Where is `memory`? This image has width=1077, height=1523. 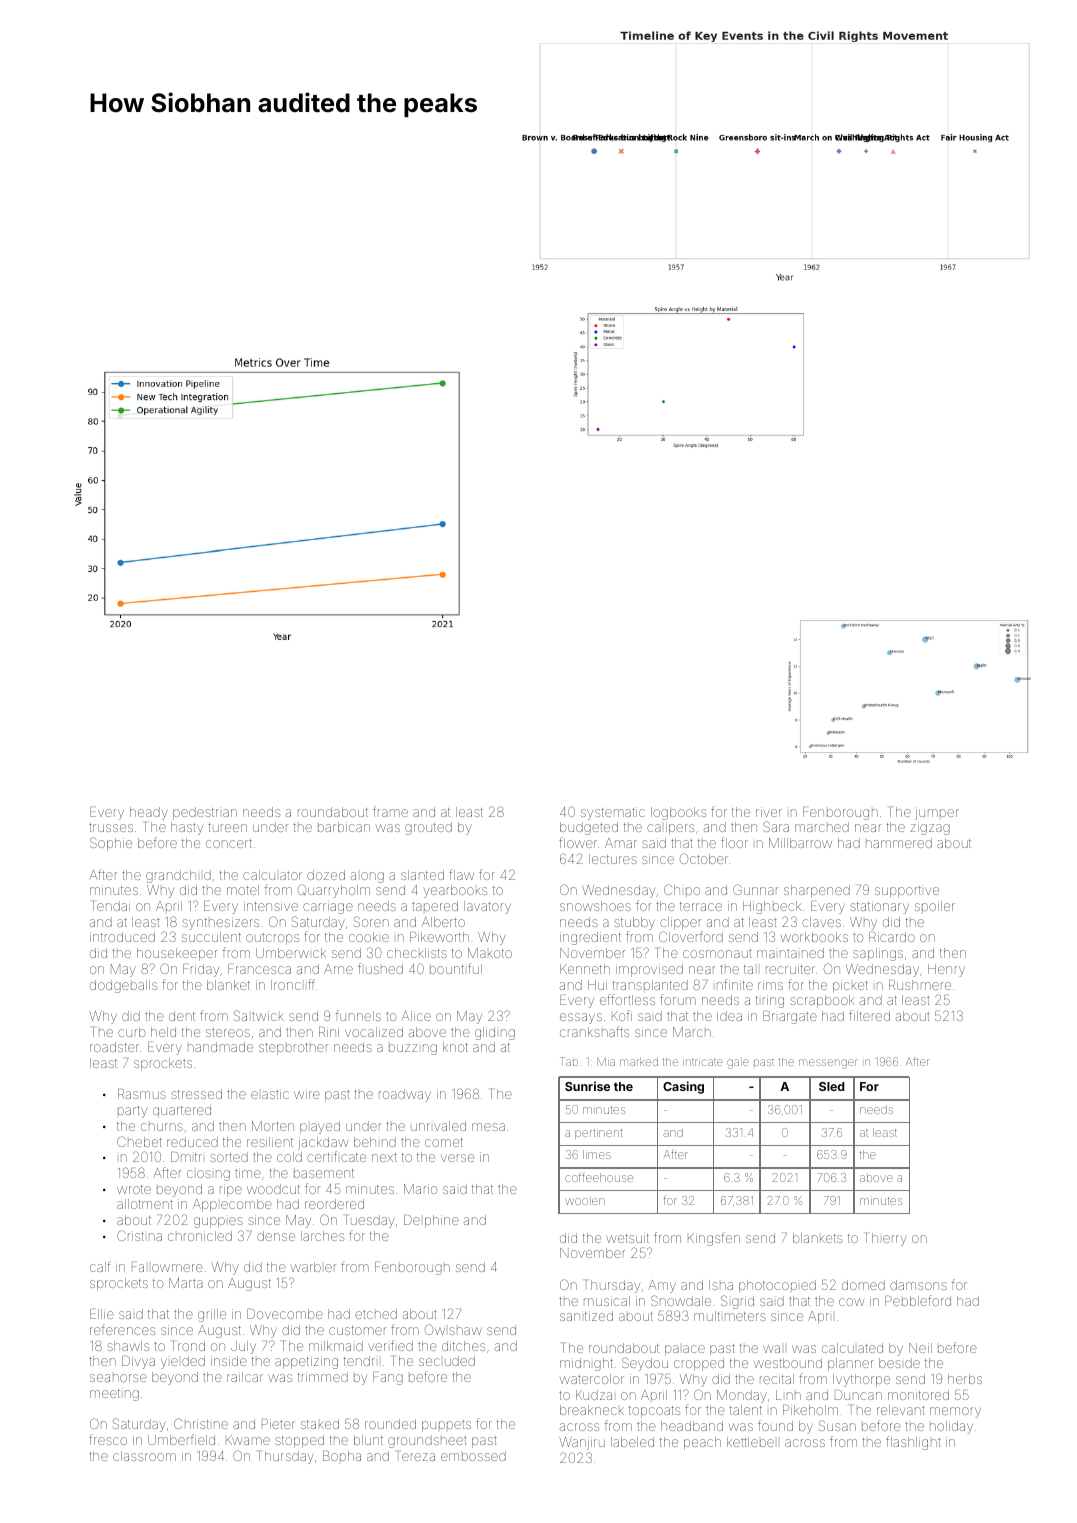
memory is located at coordinates (955, 1412).
